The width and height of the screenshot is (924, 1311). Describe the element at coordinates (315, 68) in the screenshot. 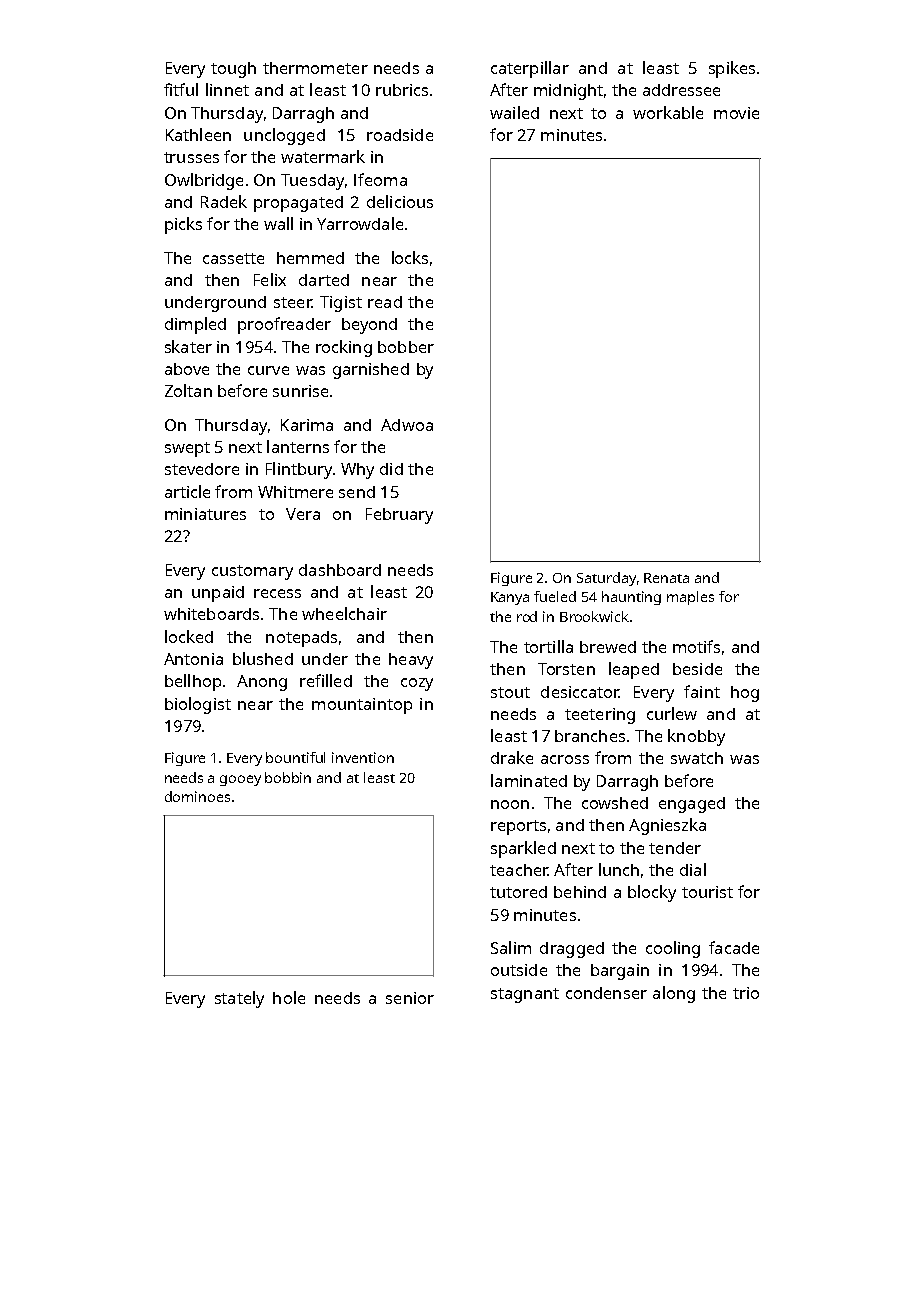

I see `thermometer` at that location.
